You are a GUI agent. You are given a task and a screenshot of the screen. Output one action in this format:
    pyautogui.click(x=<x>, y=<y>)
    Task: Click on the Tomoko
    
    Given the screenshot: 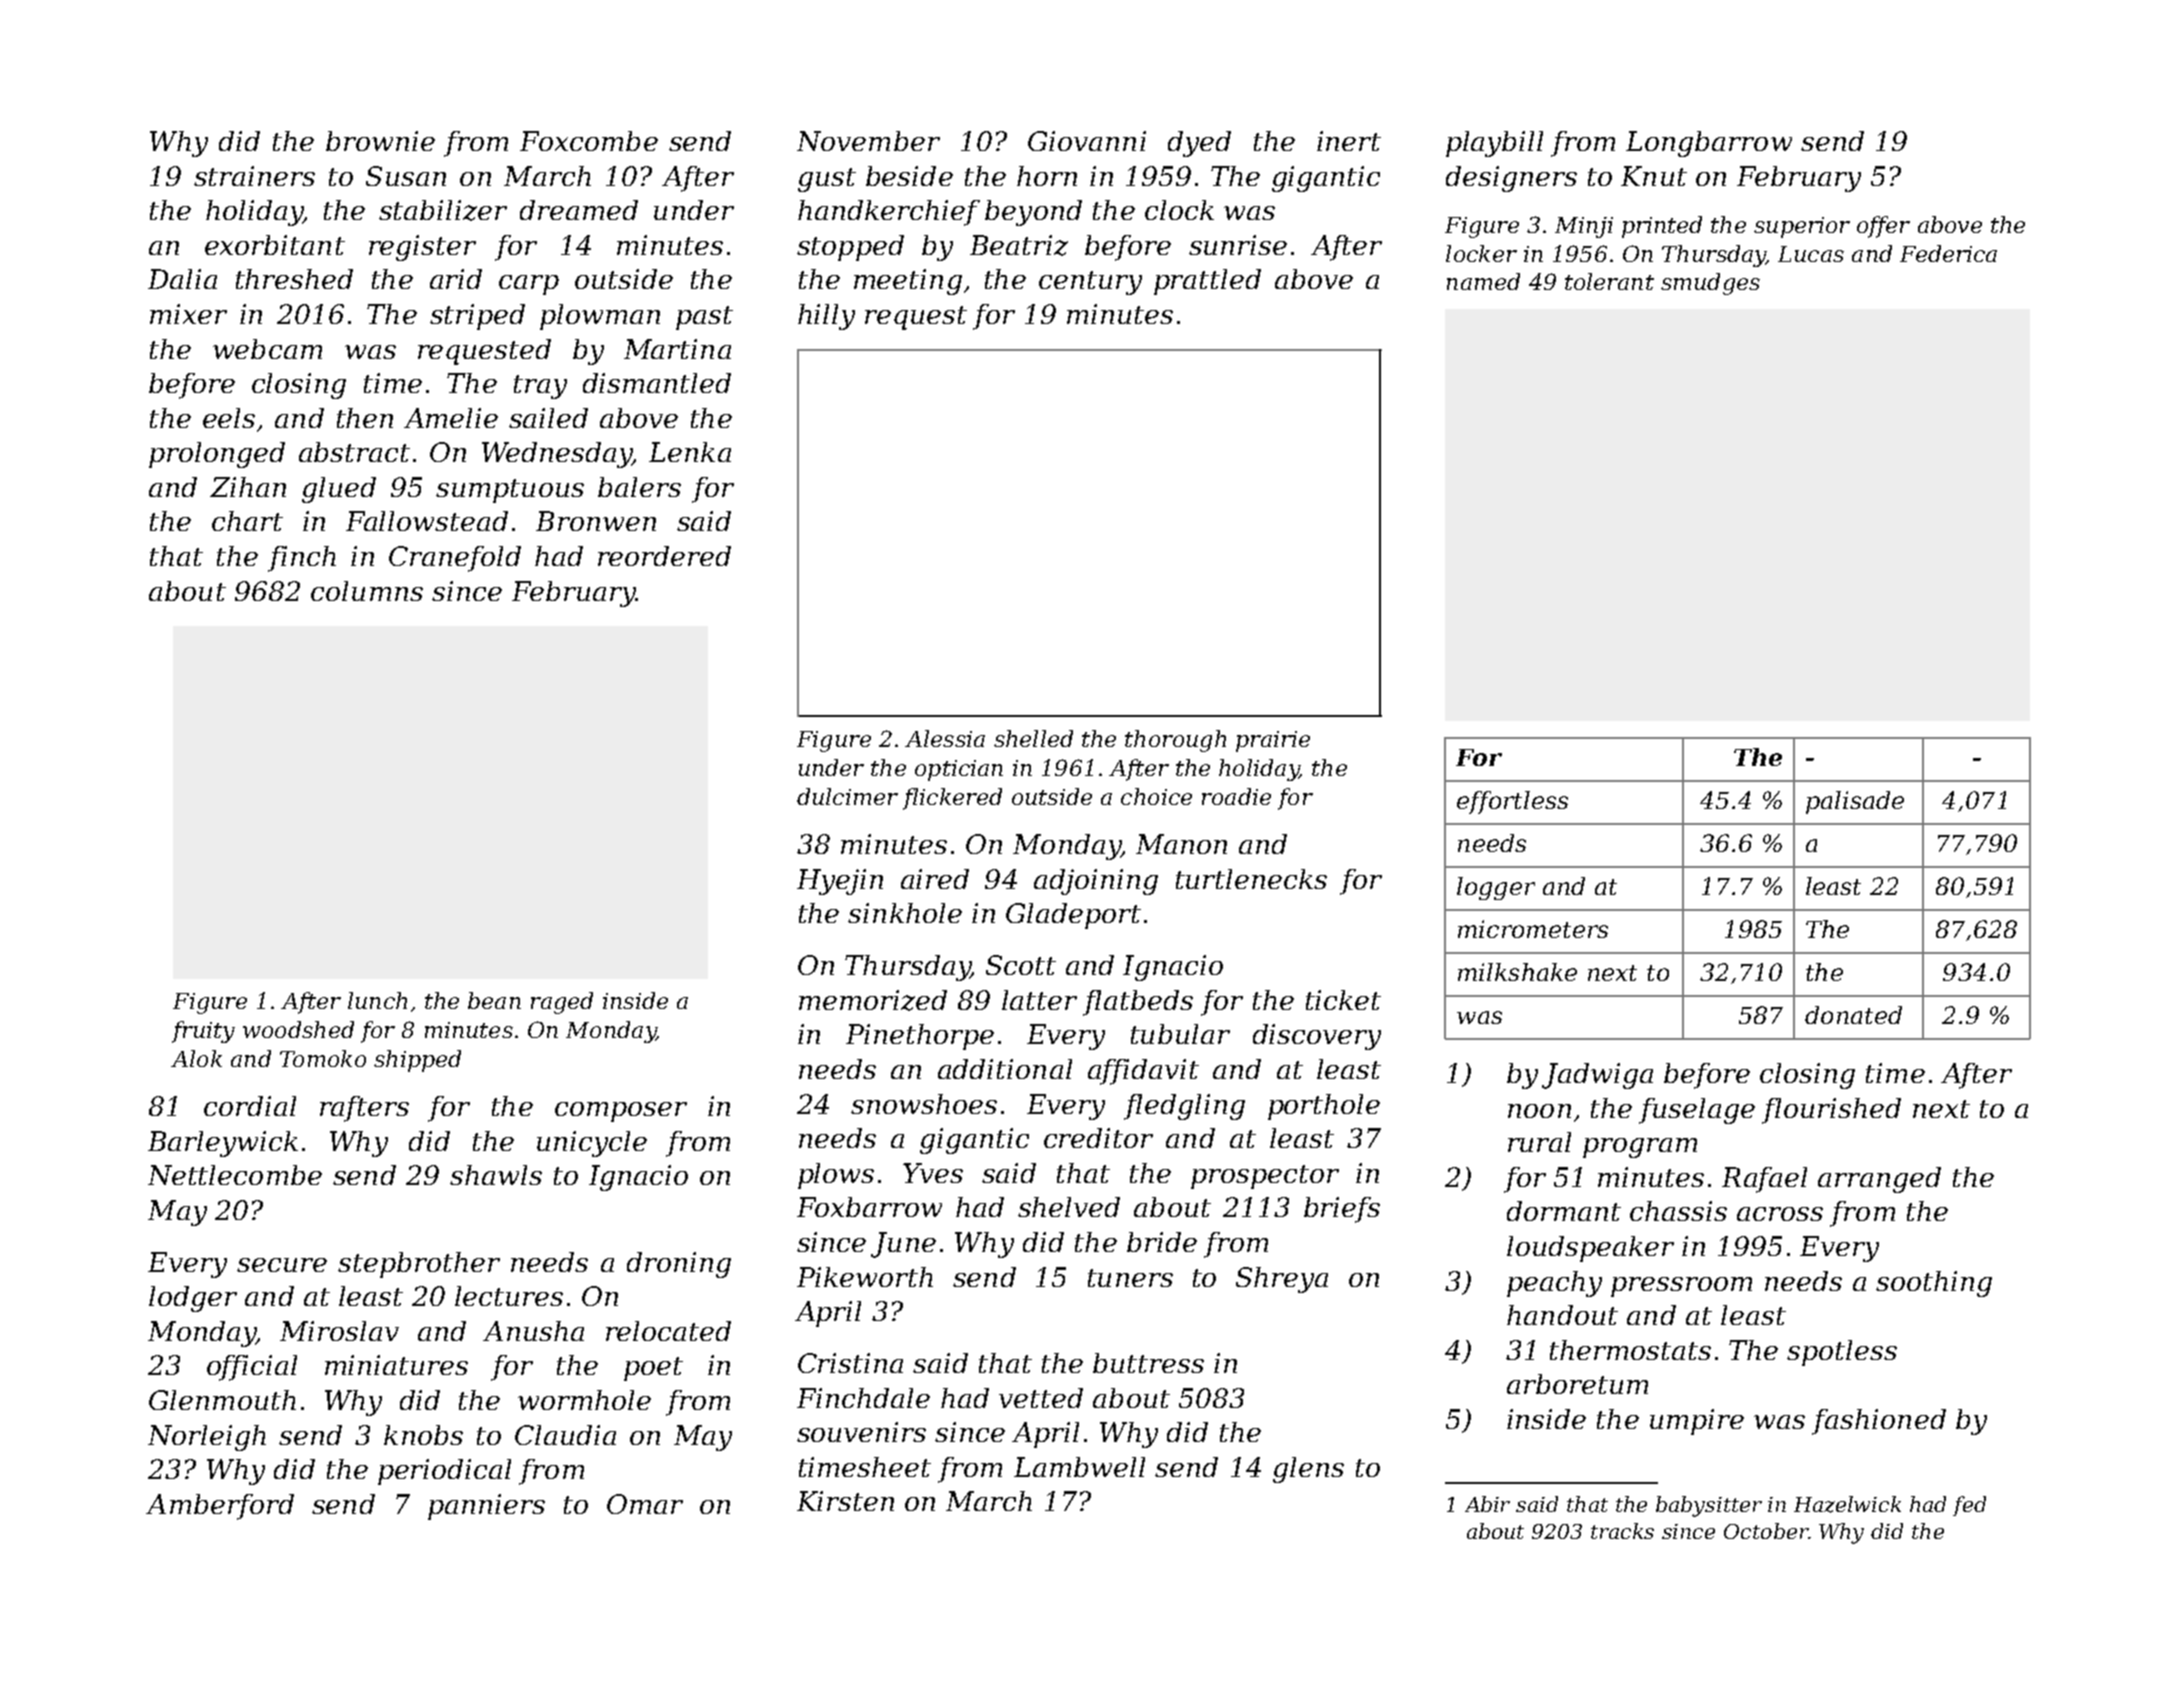 What is the action you would take?
    pyautogui.click(x=323, y=1058)
